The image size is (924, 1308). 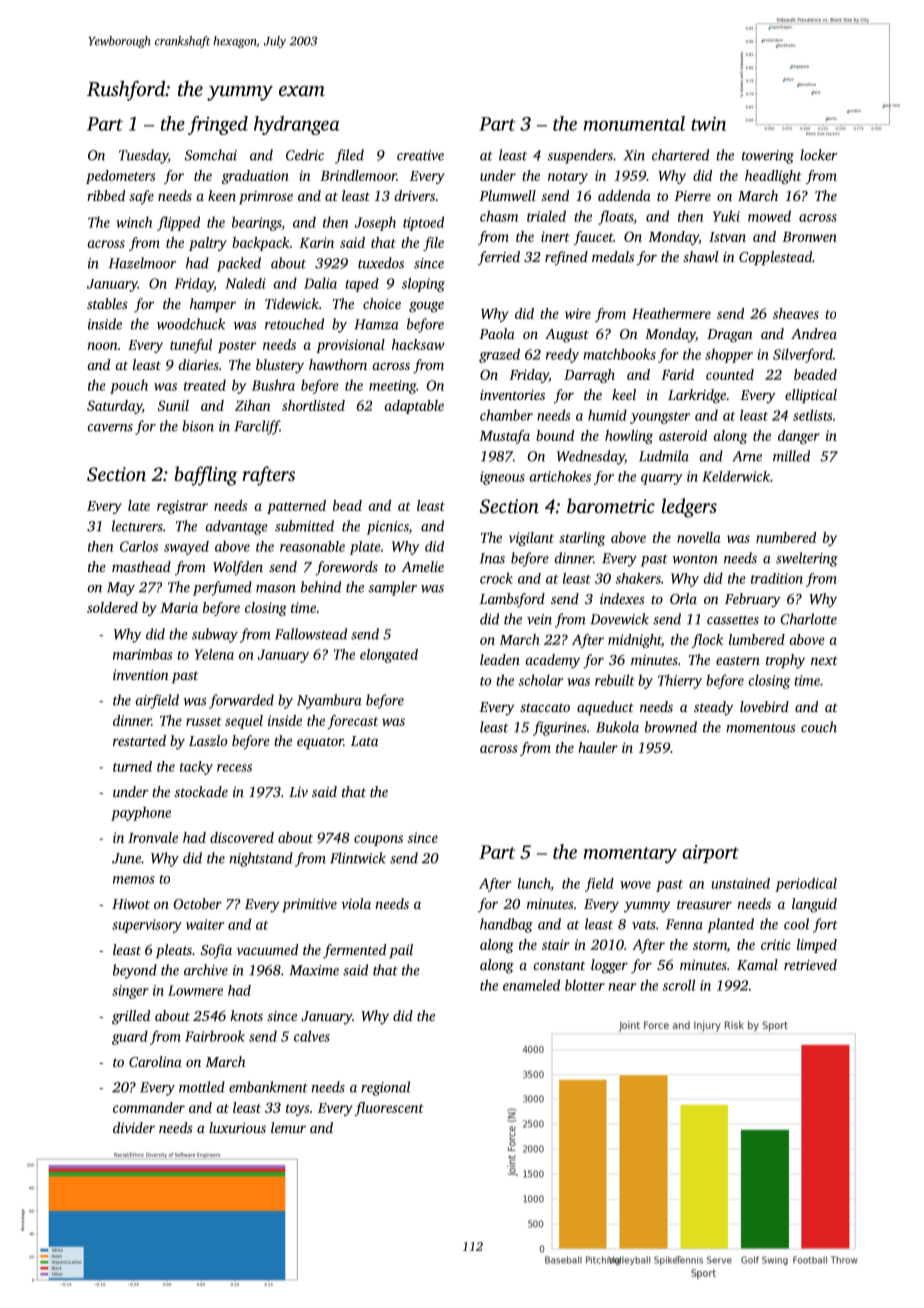 I want to click on leaden, so click(x=500, y=659).
